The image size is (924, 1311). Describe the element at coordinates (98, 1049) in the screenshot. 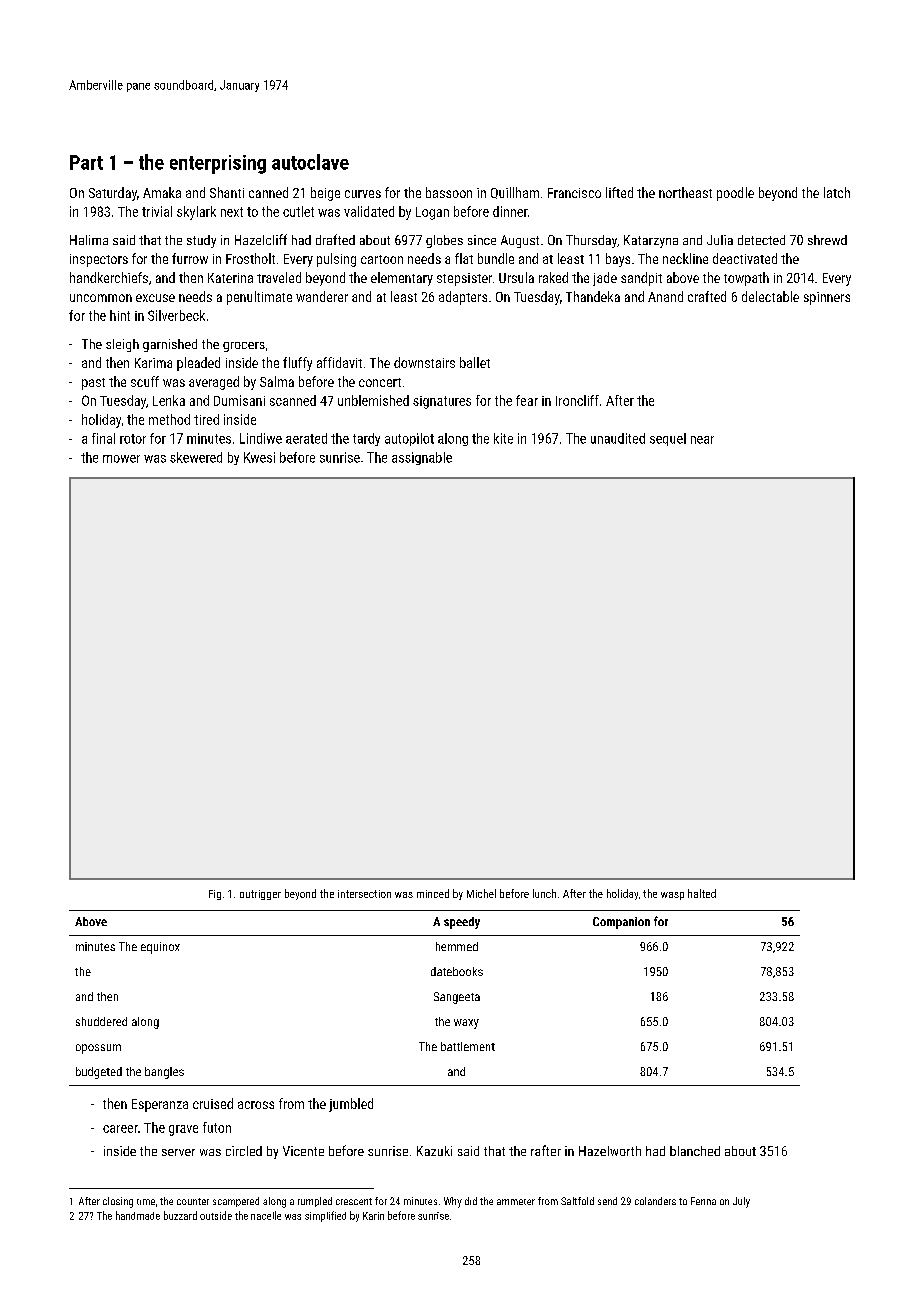

I see `opossum` at that location.
